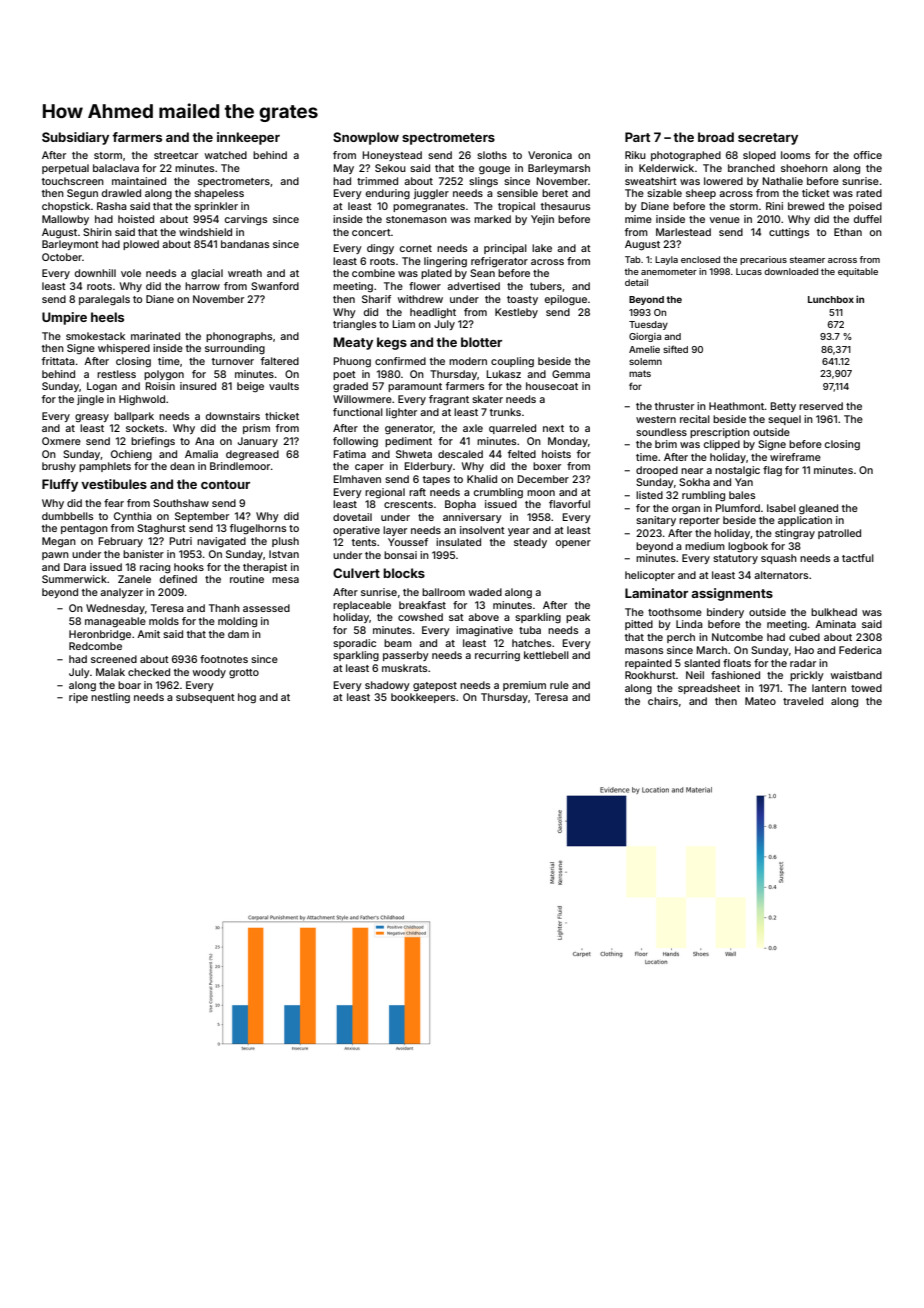 This screenshot has height=1308, width=924. I want to click on heels, so click(107, 317).
